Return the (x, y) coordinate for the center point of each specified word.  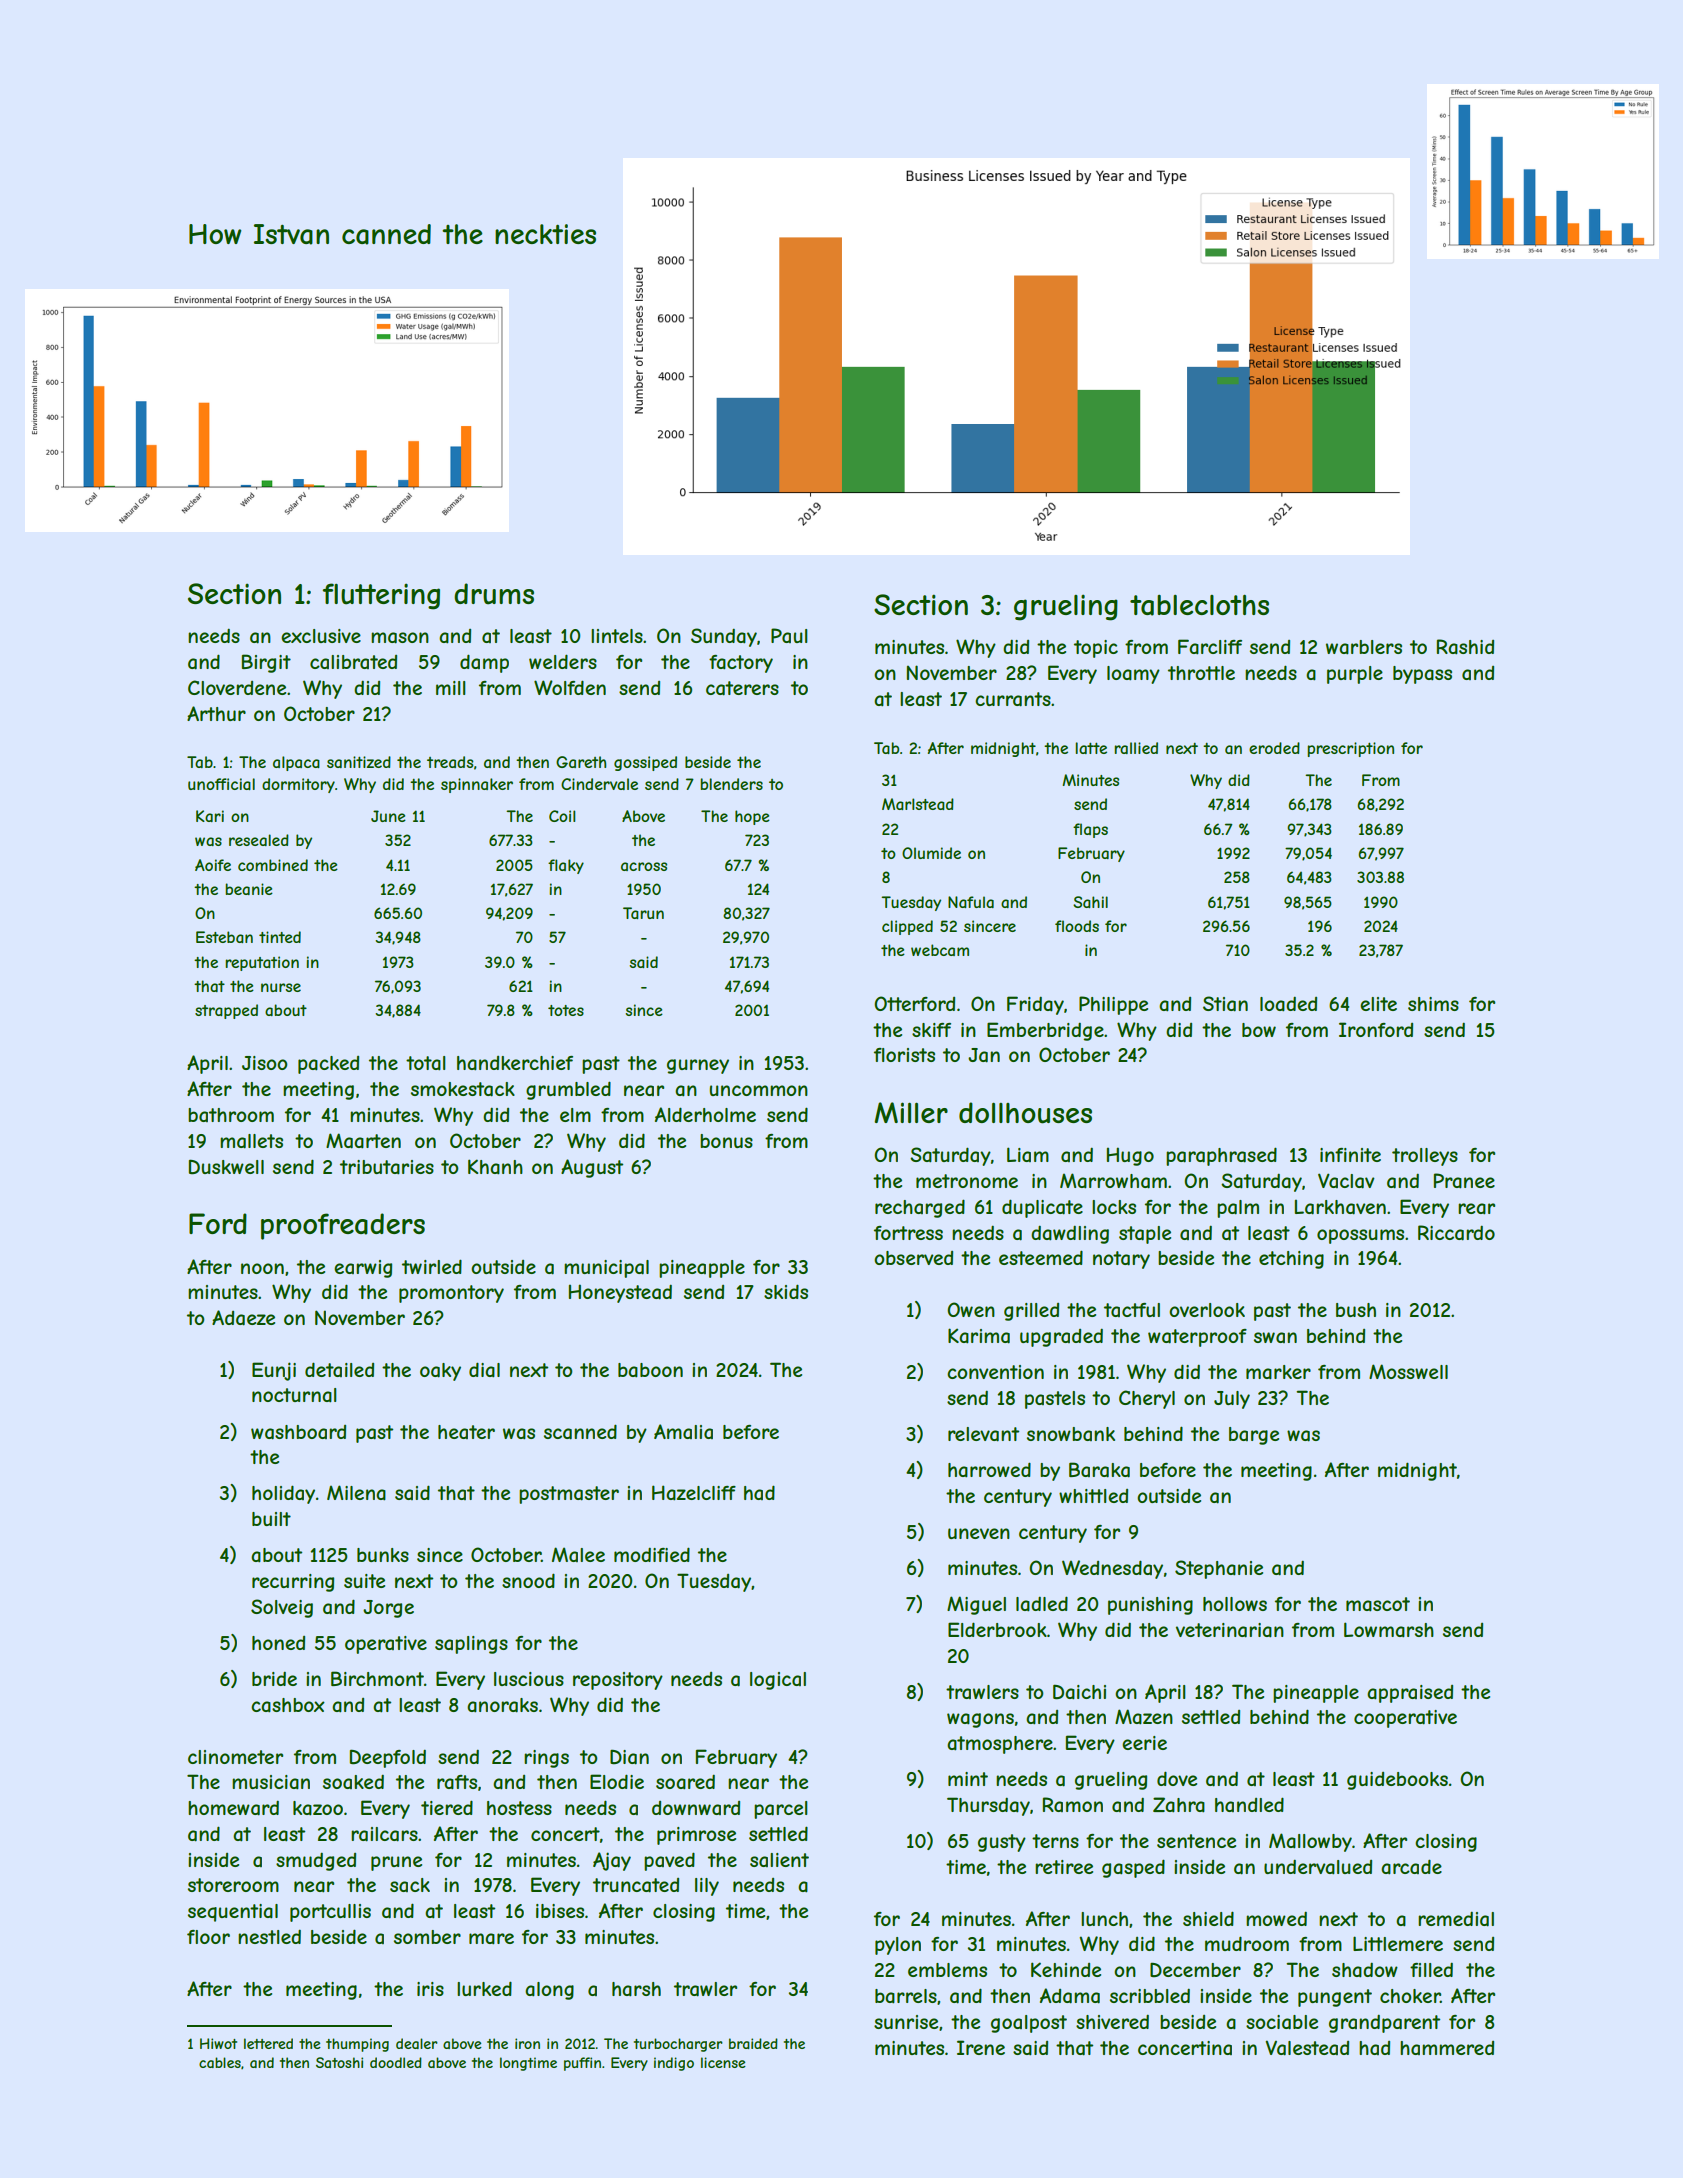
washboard (298, 1432)
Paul (789, 635)
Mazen (1144, 1716)
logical (778, 1681)
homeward (233, 1808)
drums (494, 594)
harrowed (989, 1469)
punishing (1150, 1606)
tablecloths (1199, 605)
